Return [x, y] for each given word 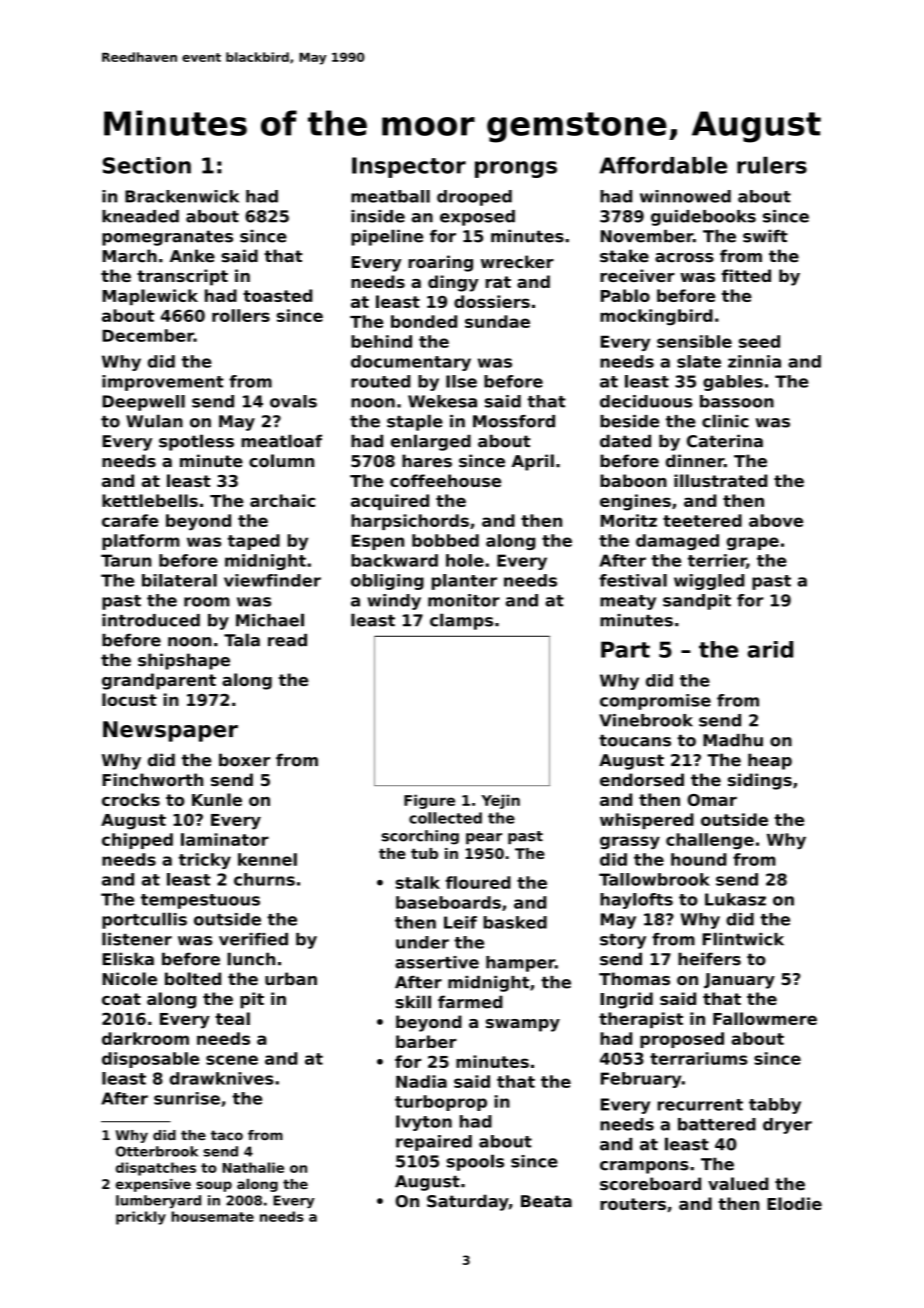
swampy [523, 1025]
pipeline [387, 237]
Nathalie [253, 1167]
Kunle [217, 799]
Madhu [733, 740]
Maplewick [150, 297]
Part [625, 649]
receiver [637, 275]
